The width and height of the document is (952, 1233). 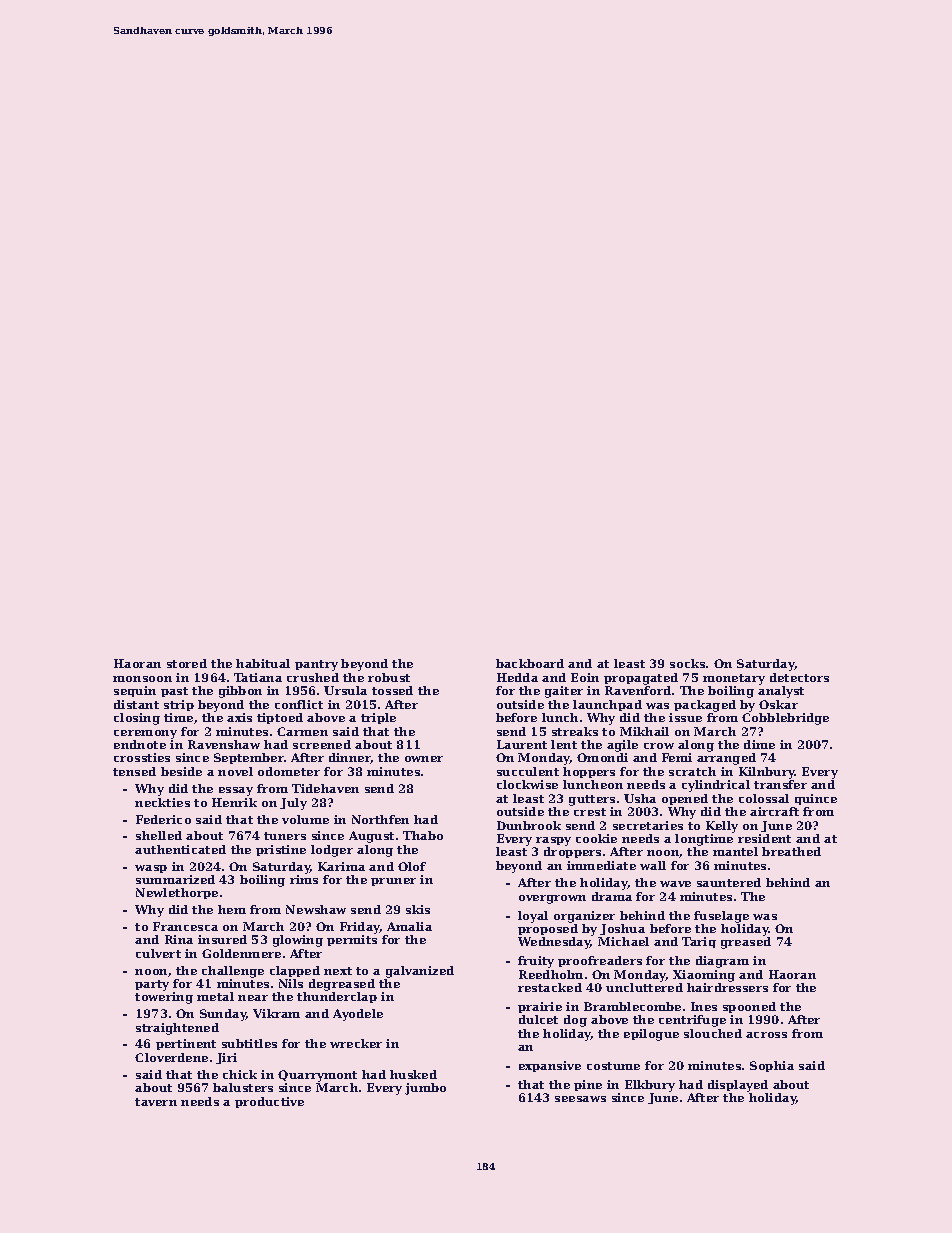 What do you see at coordinates (239, 717) in the document?
I see `axis` at bounding box center [239, 717].
